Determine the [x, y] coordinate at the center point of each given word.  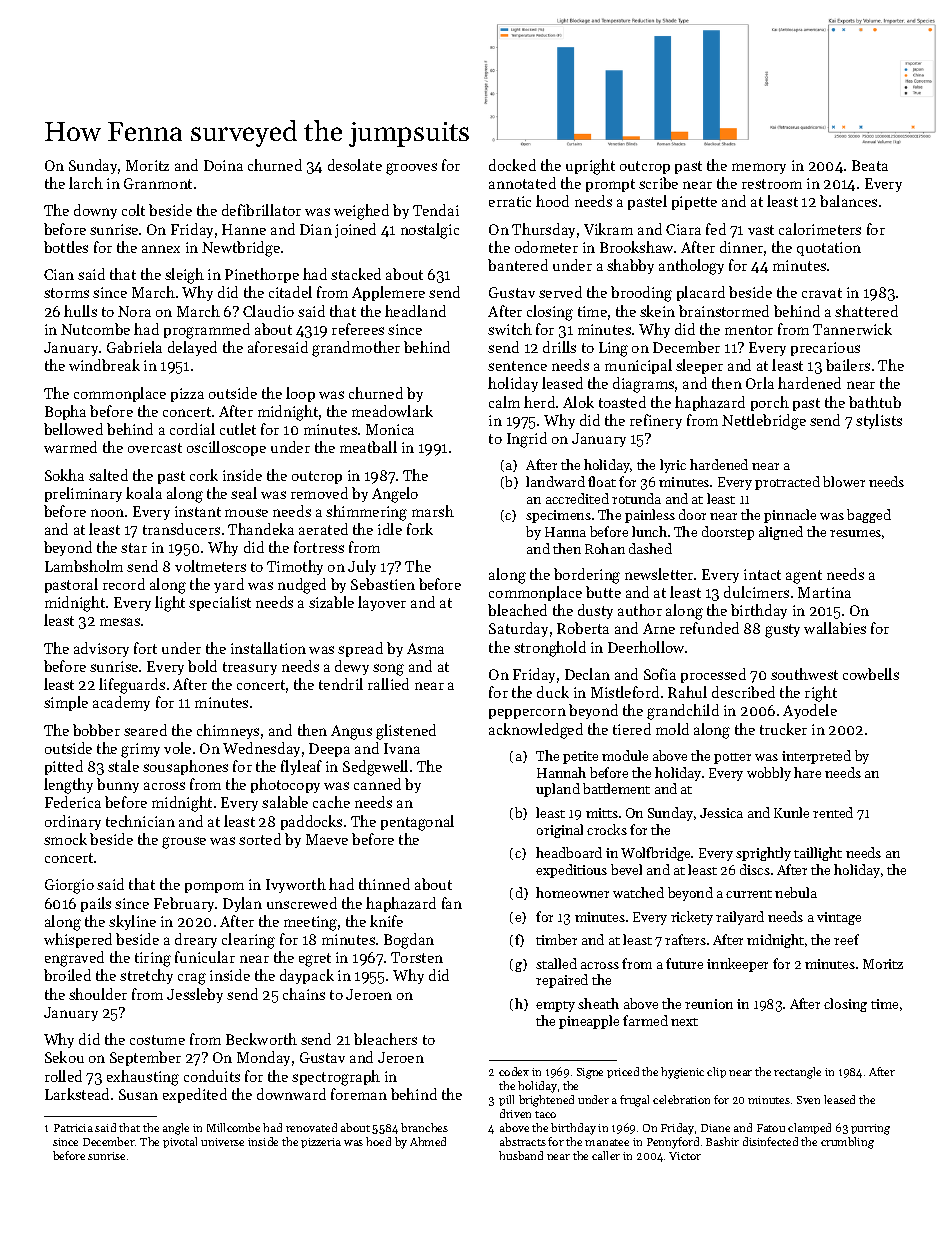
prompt [610, 185]
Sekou [64, 1057]
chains [304, 994]
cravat [822, 293]
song [388, 670]
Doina [223, 165]
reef [846, 939]
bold [202, 666]
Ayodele [810, 711]
